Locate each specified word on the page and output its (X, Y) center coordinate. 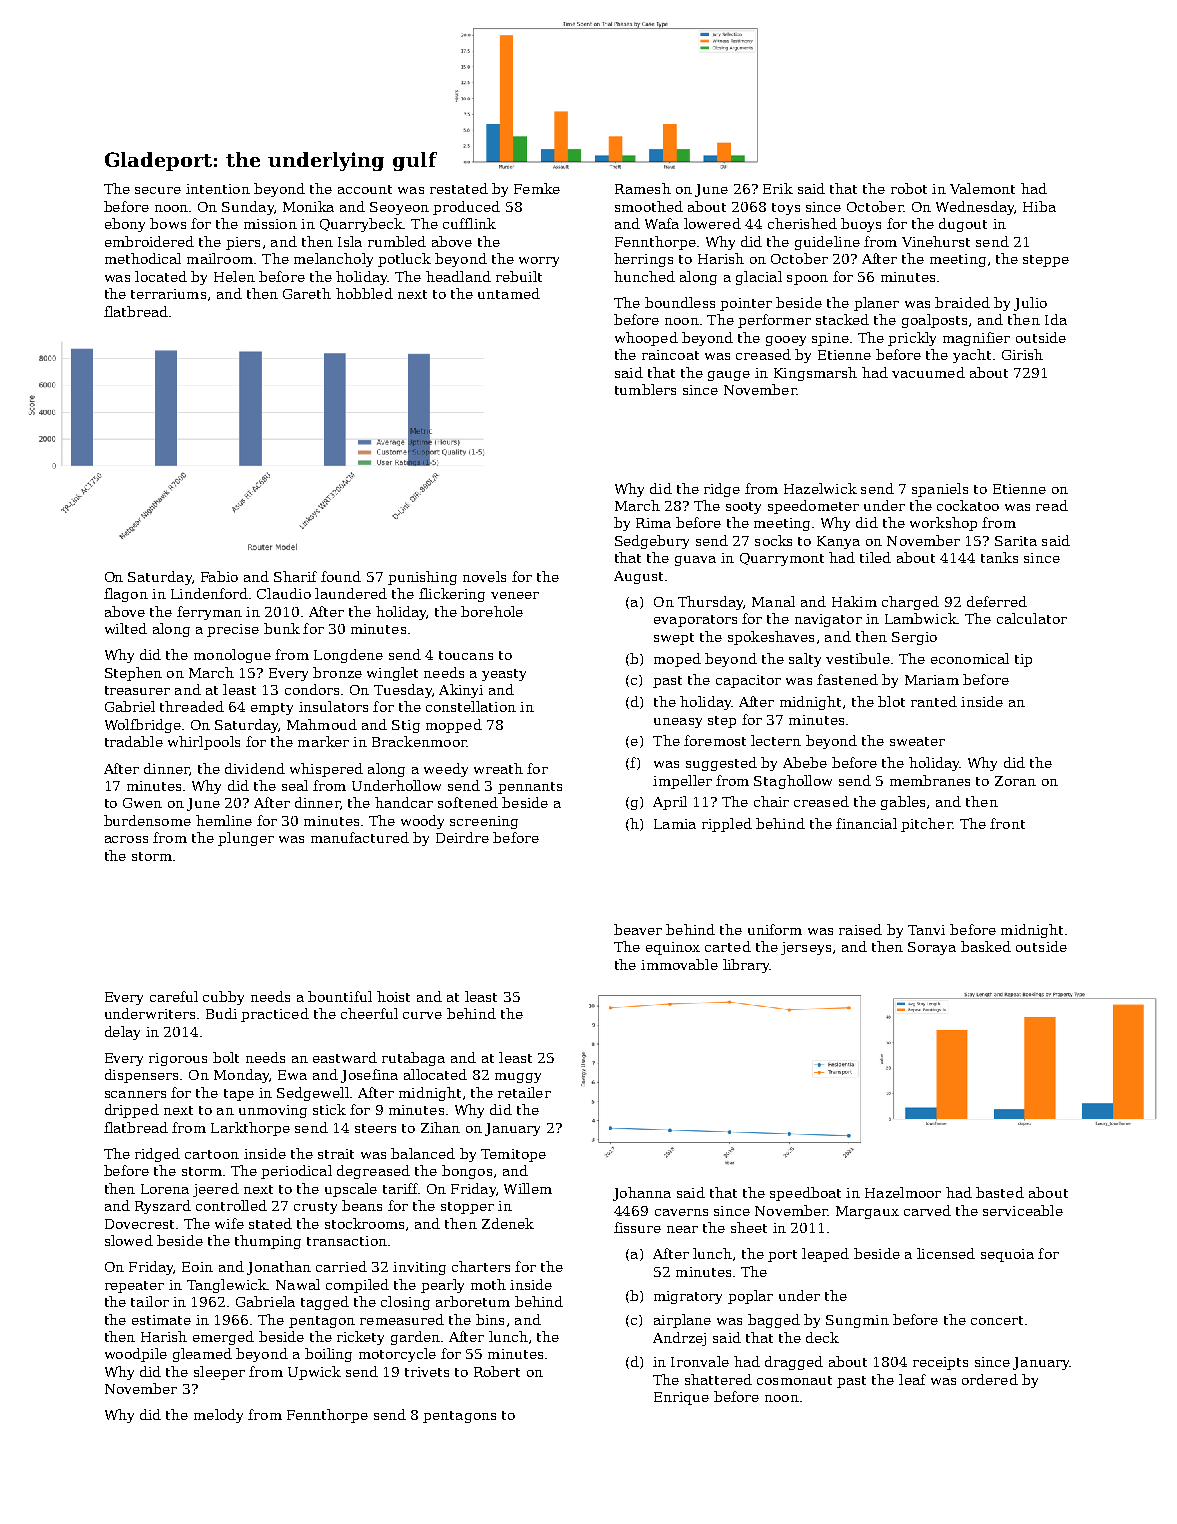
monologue (232, 656)
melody (218, 1416)
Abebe (805, 762)
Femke (537, 188)
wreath (498, 768)
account (365, 189)
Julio (1030, 304)
